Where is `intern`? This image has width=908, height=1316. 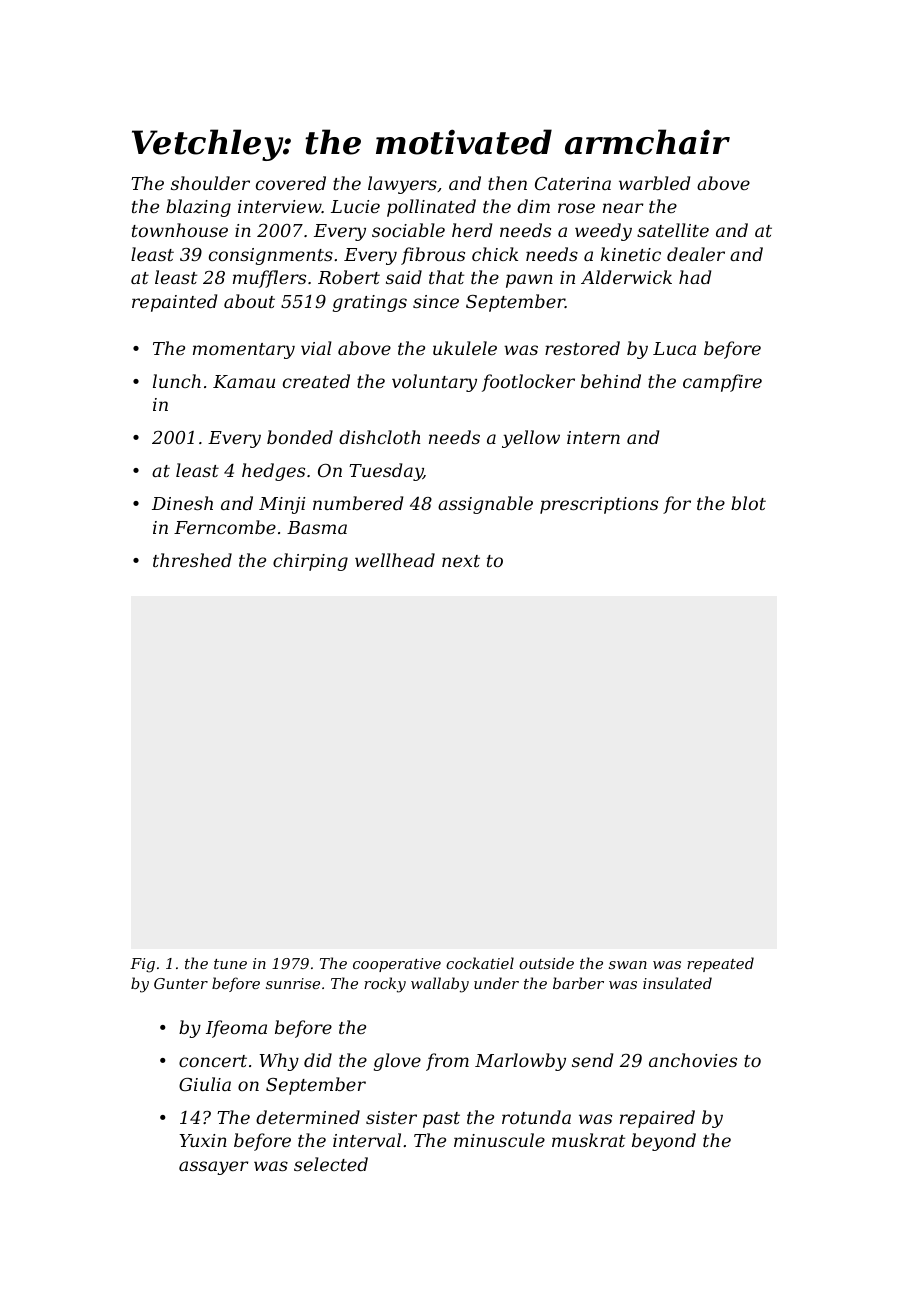
intern is located at coordinates (593, 437).
